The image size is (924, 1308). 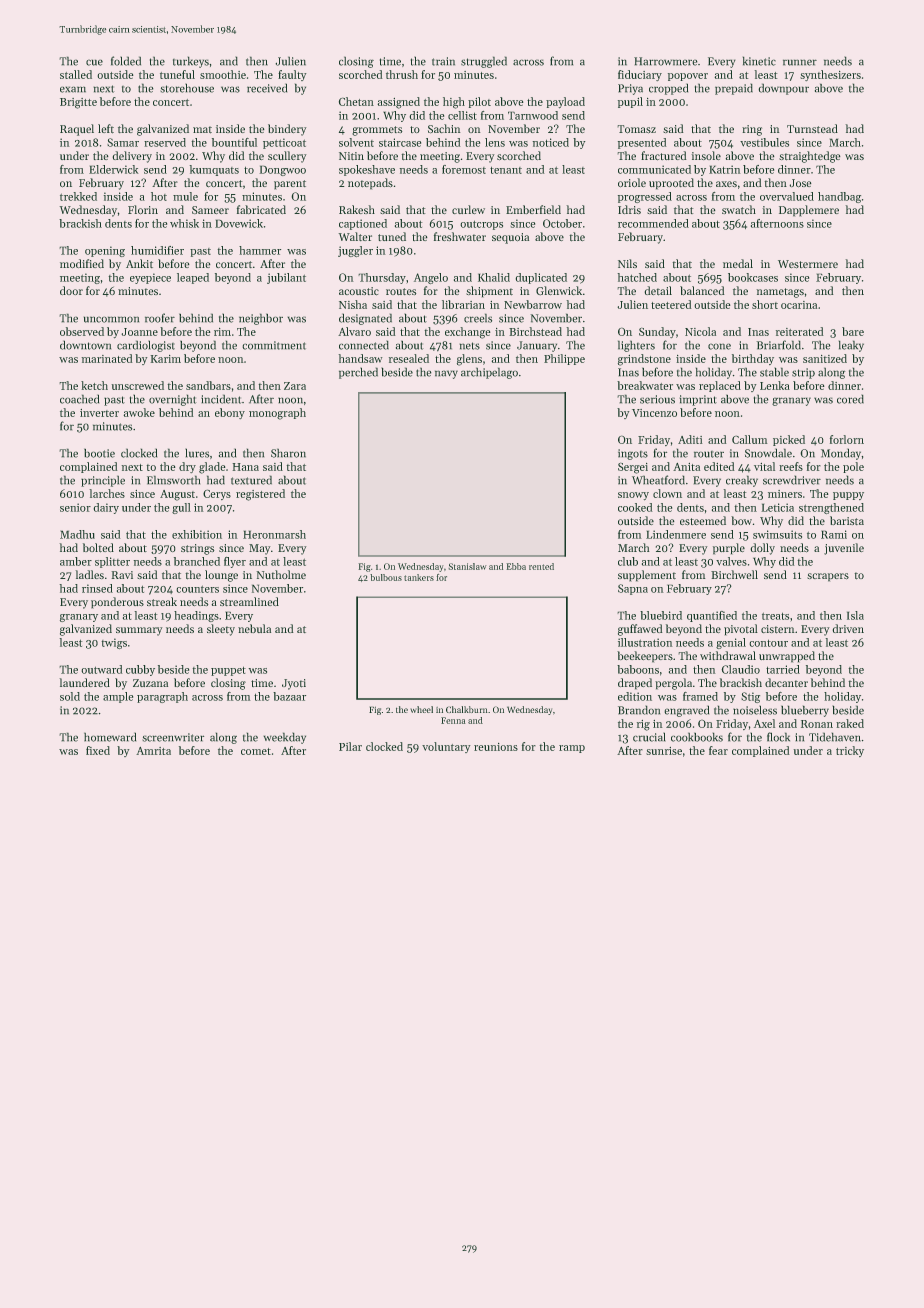 I want to click on comet, so click(x=256, y=751).
